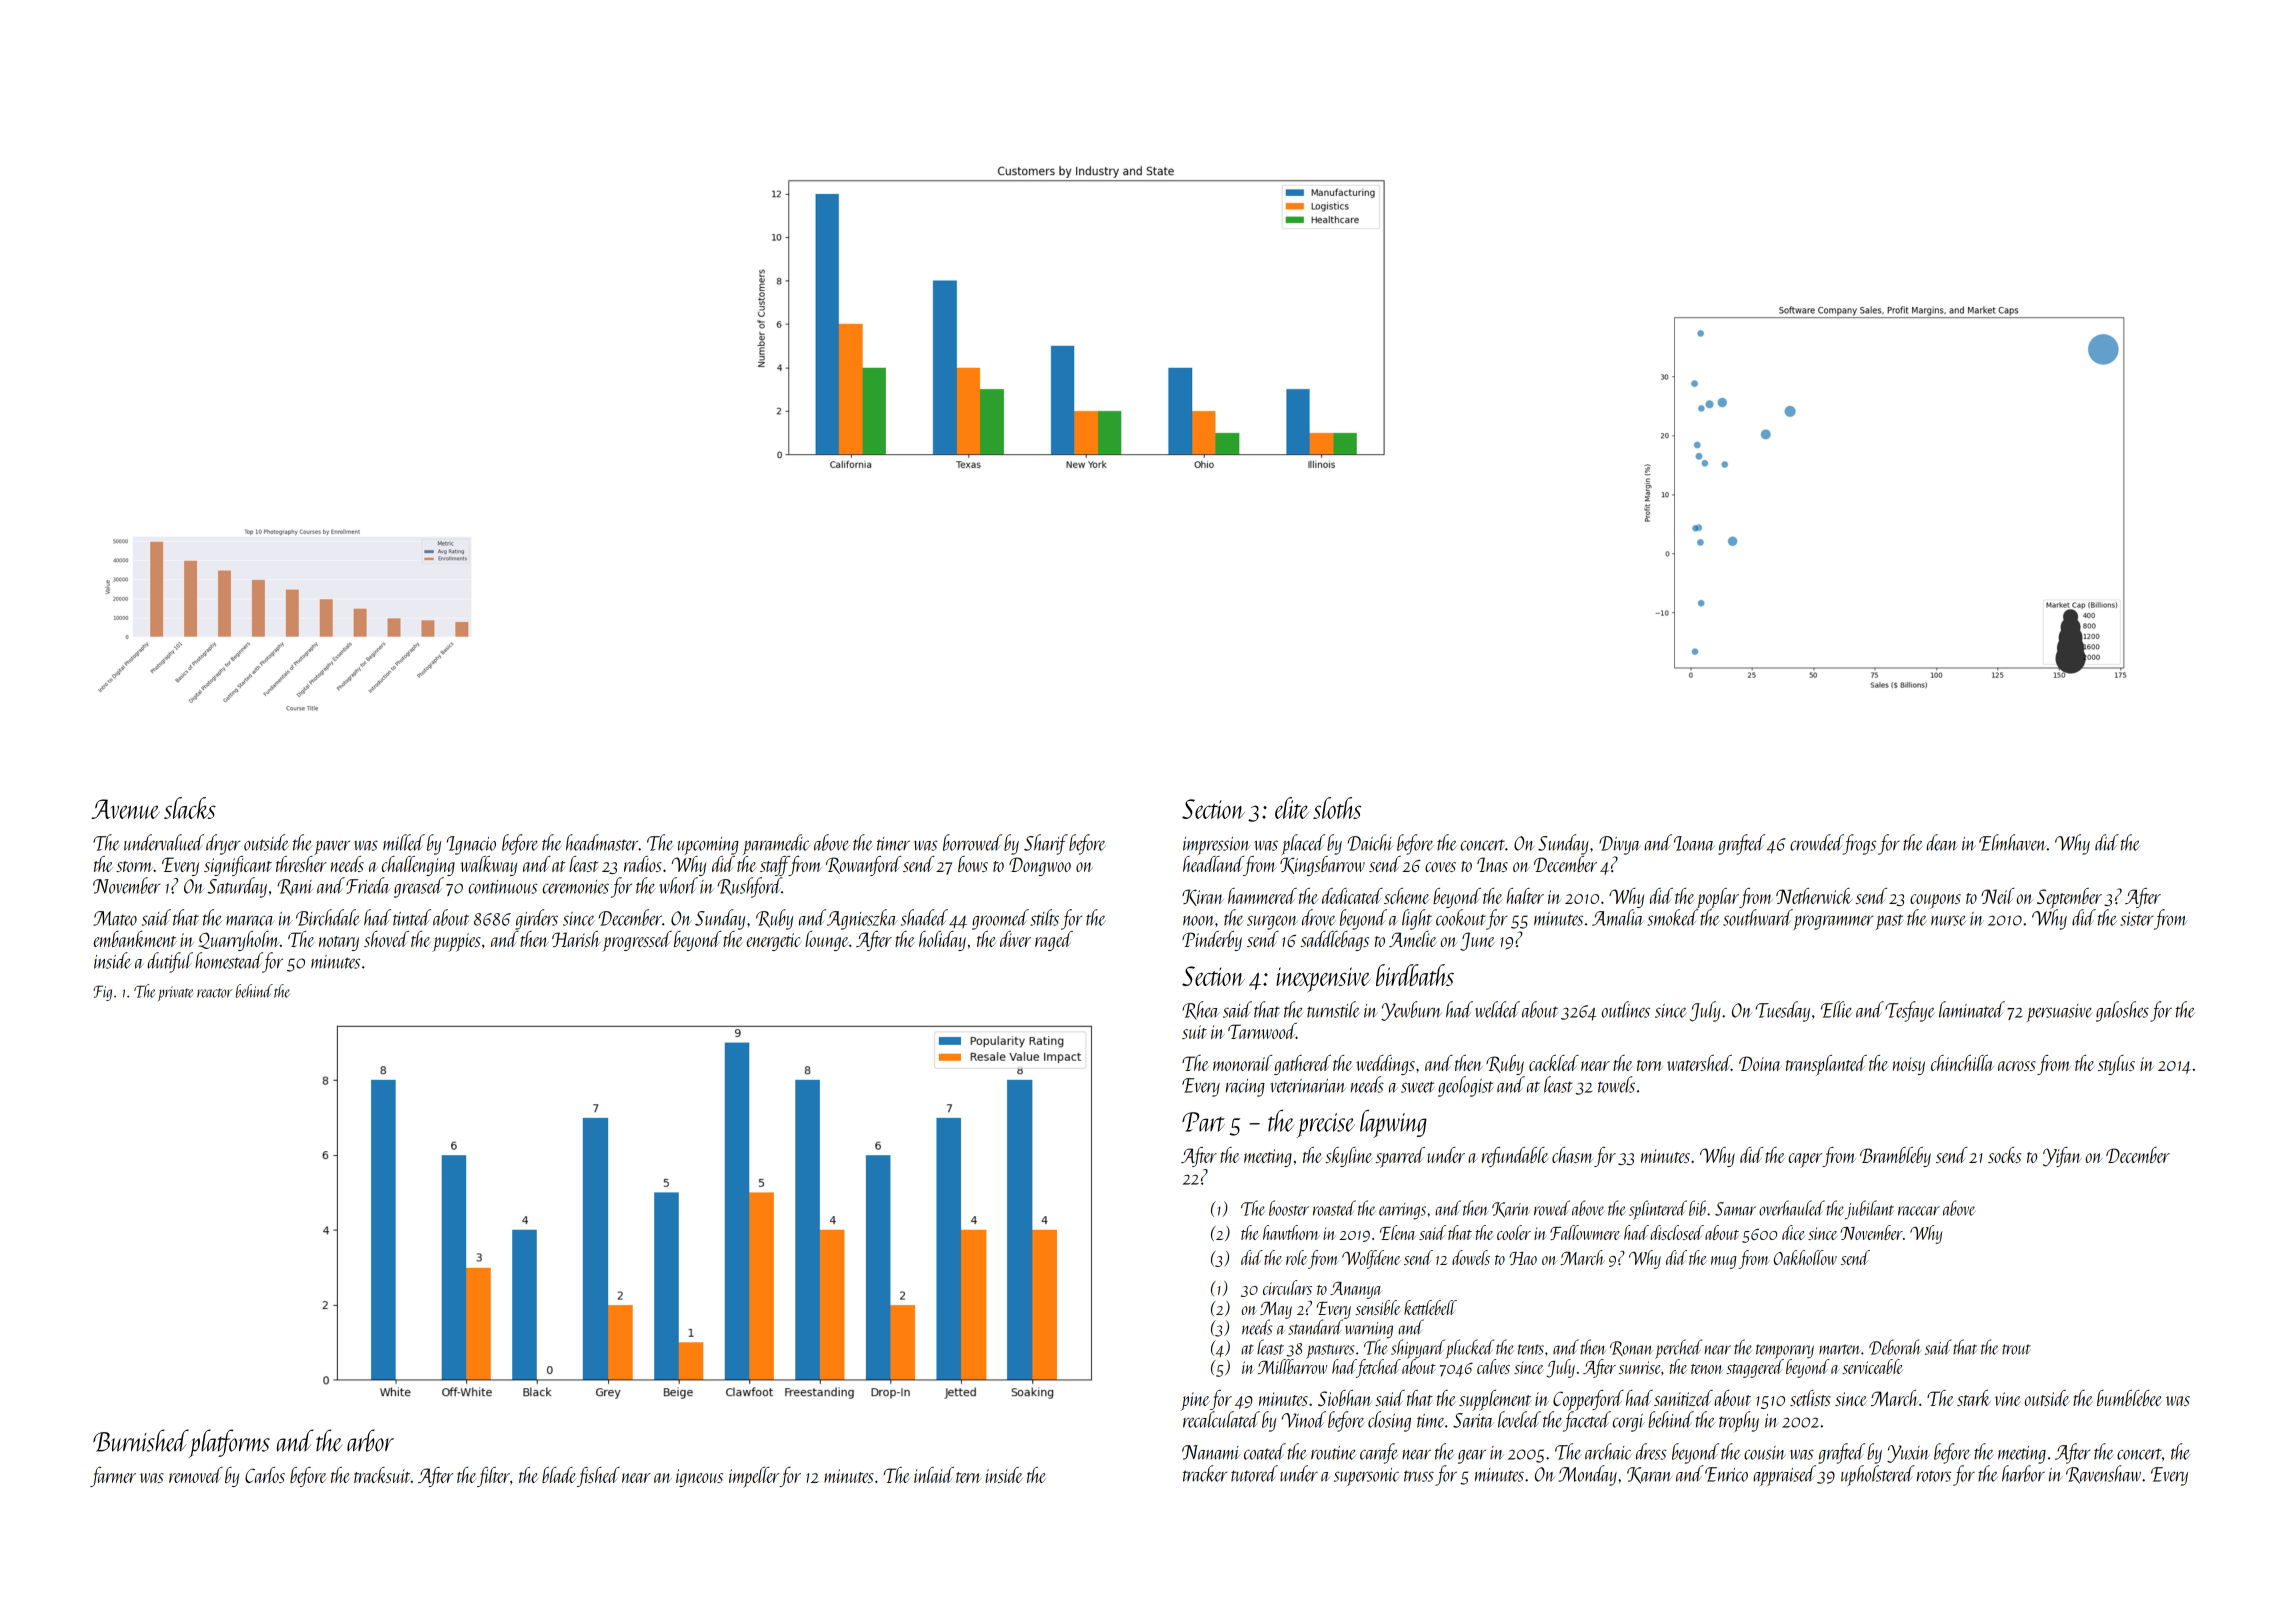 The width and height of the document is (2292, 1620). What do you see at coordinates (175, 993) in the document?
I see `private` at bounding box center [175, 993].
